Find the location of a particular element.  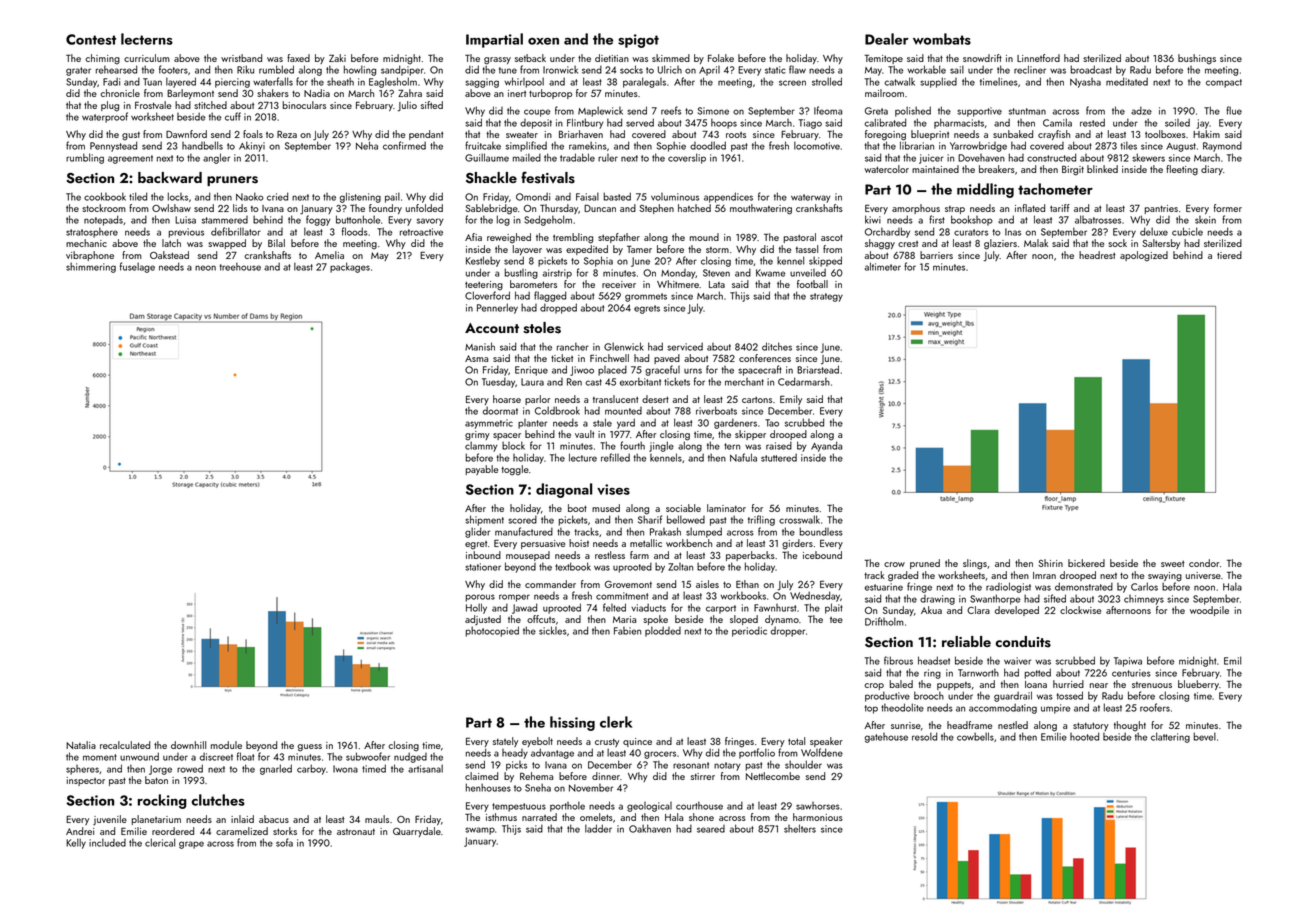

stockroom is located at coordinates (104, 208).
